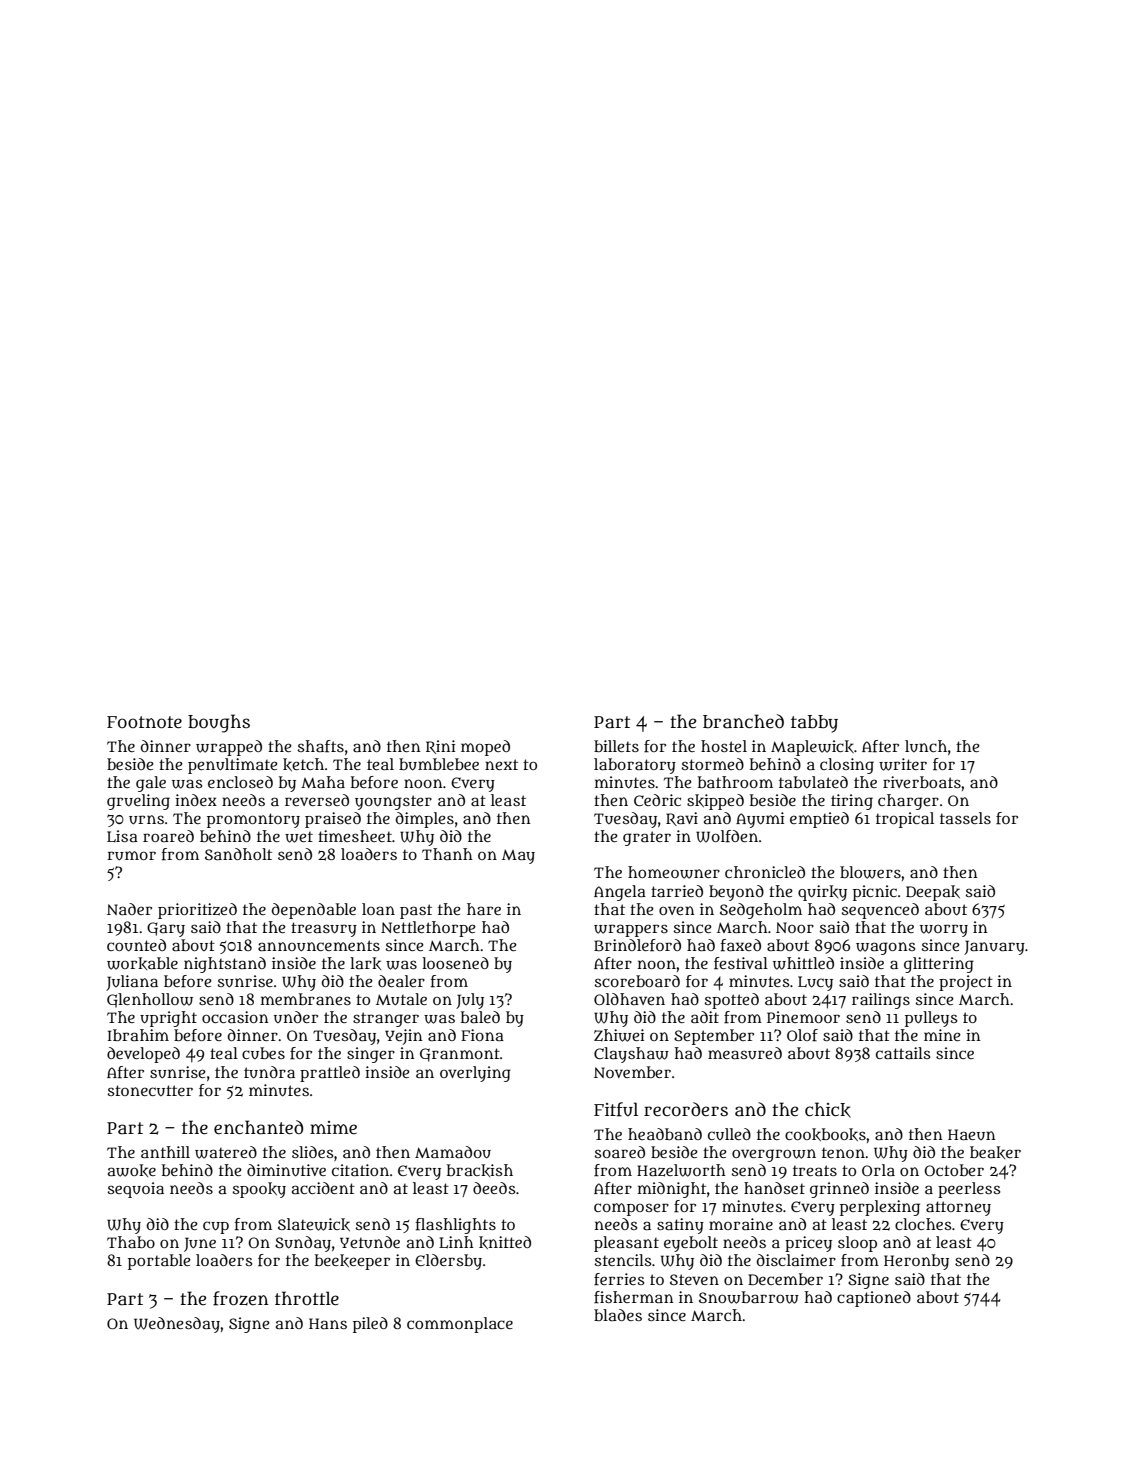 This screenshot has height=1471, width=1137. I want to click on boughs, so click(219, 723).
